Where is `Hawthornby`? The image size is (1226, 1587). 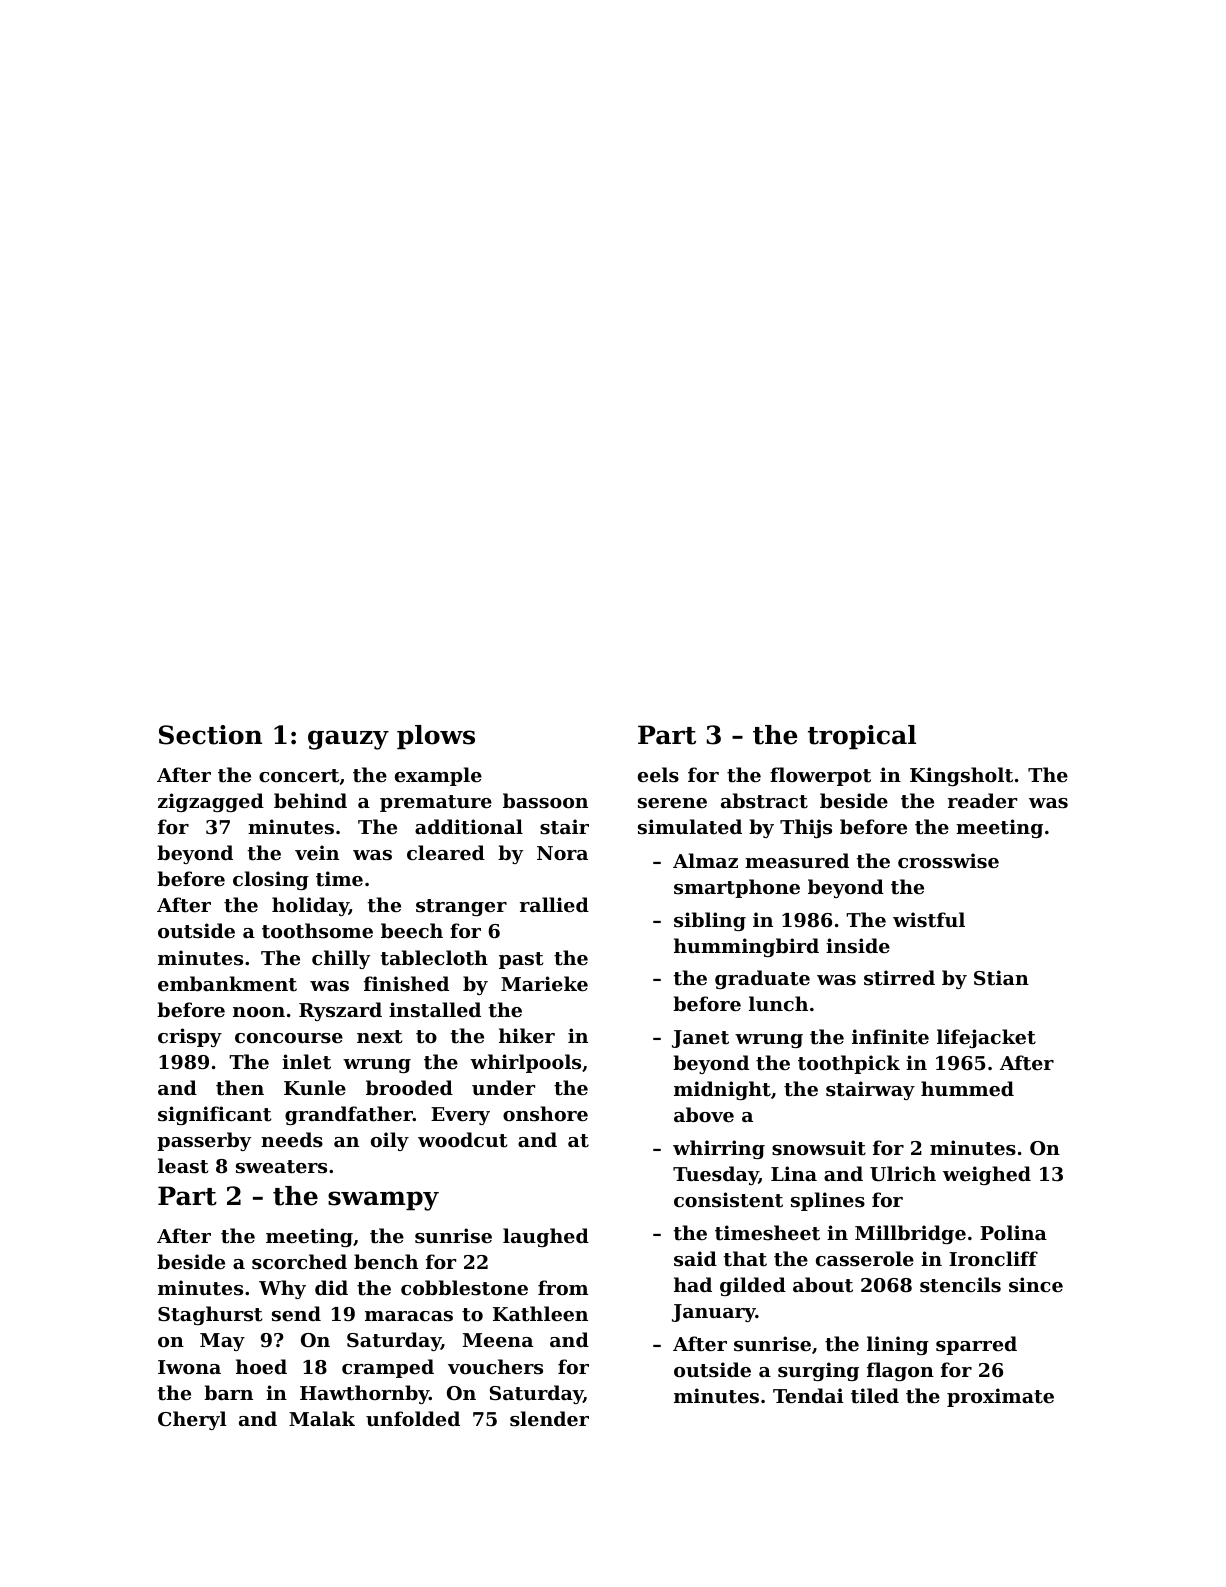 Hawthornby is located at coordinates (364, 1394).
